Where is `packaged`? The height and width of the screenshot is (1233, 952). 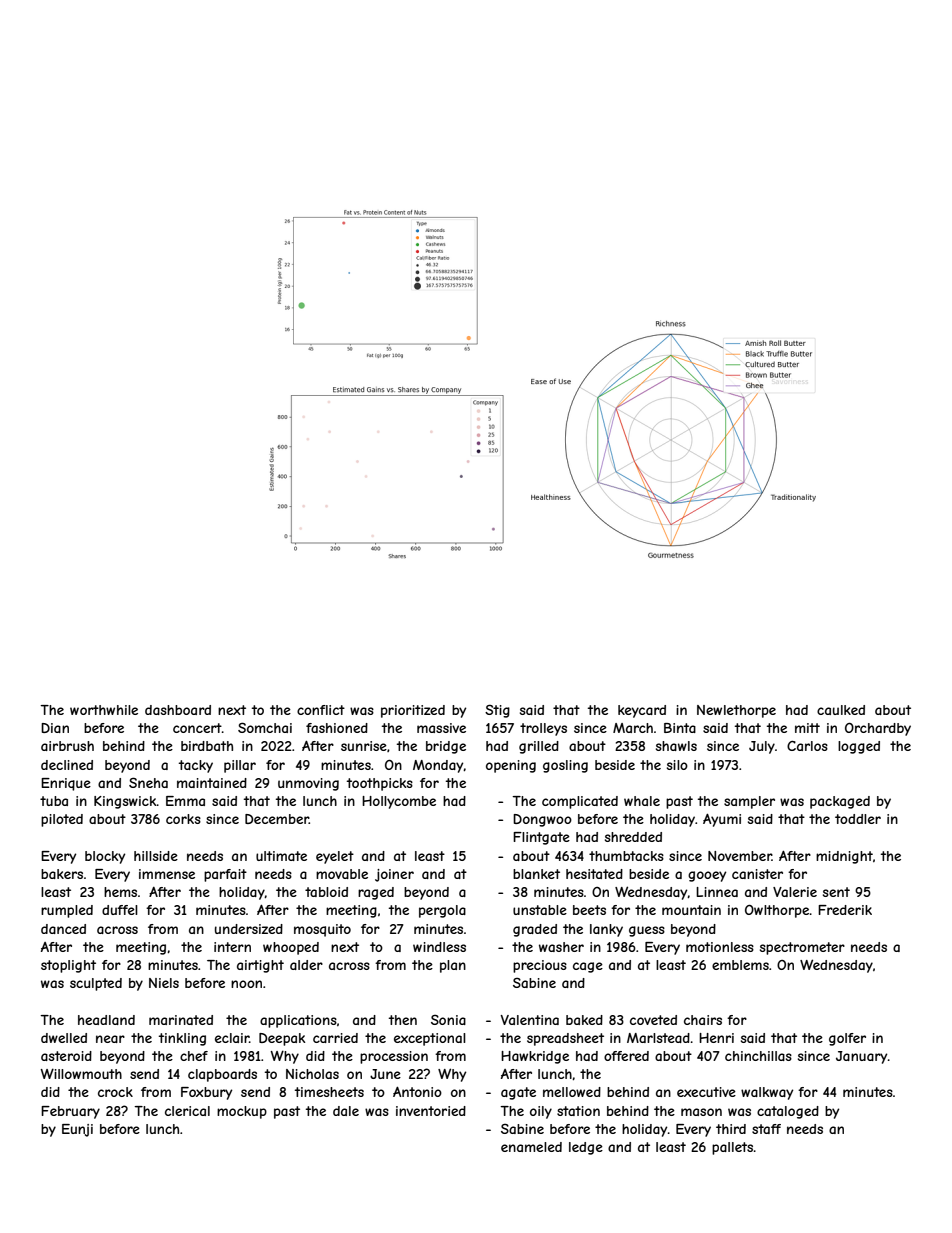 packaged is located at coordinates (840, 802).
